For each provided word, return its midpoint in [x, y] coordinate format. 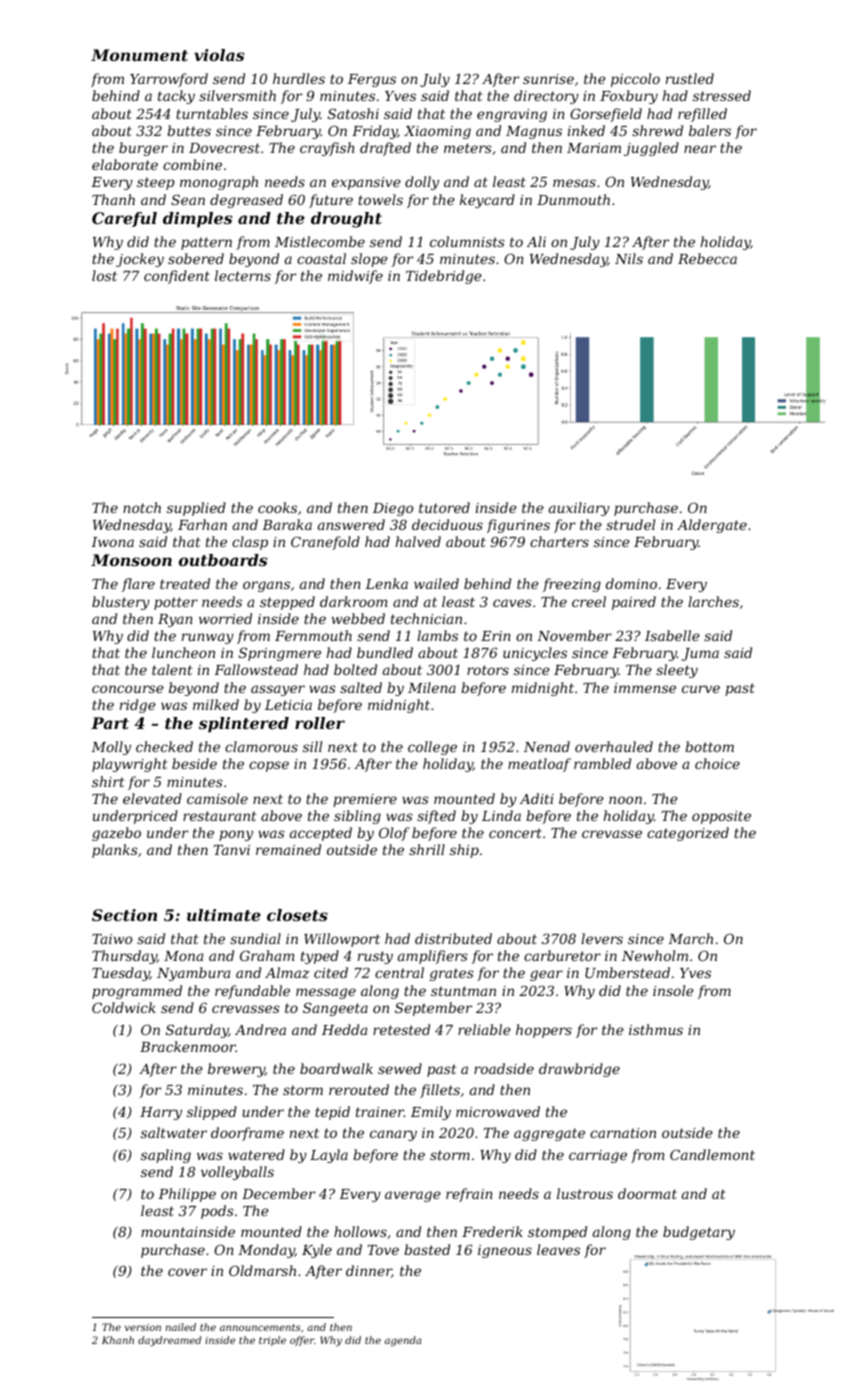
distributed [453, 938]
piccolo [635, 80]
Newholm [655, 955]
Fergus [372, 80]
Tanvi [232, 850]
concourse [128, 689]
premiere [365, 800]
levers [602, 938]
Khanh [118, 1340]
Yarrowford [169, 80]
